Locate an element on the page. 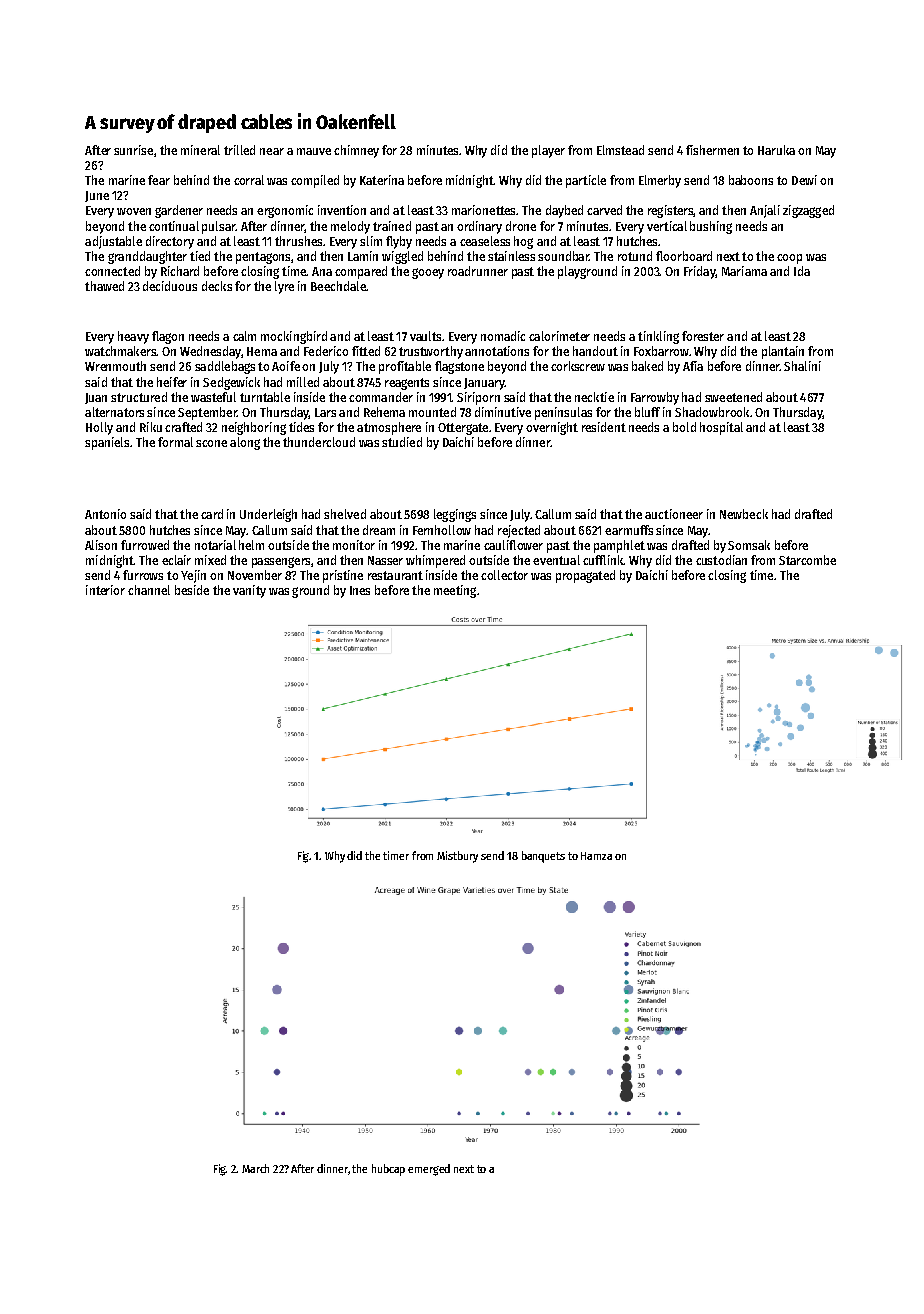 The image size is (924, 1314). flagon is located at coordinates (168, 337).
